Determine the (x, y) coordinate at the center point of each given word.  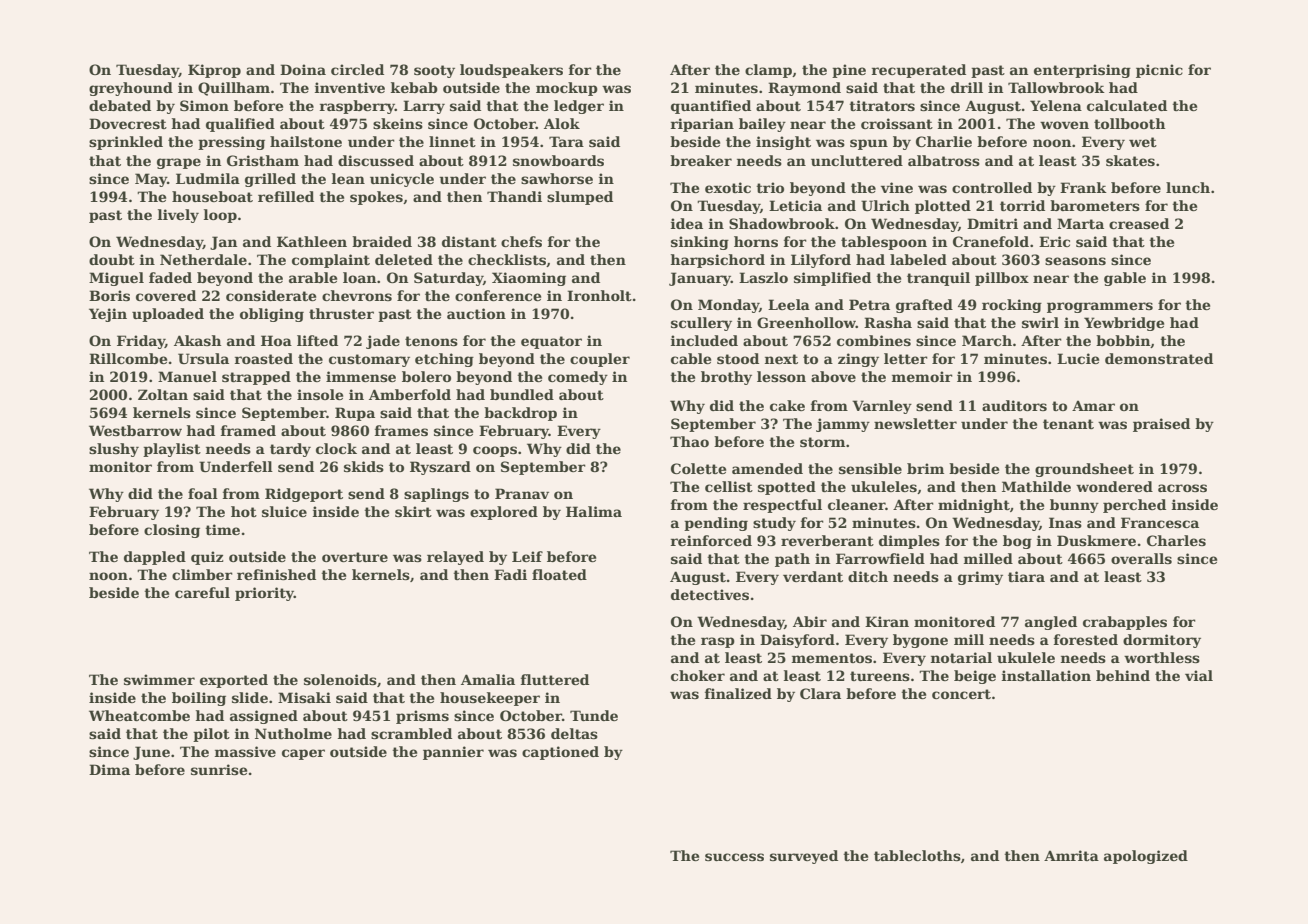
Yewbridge (1124, 324)
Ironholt (599, 295)
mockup (567, 89)
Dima (109, 769)
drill (967, 87)
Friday (141, 342)
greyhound (131, 89)
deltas (574, 733)
